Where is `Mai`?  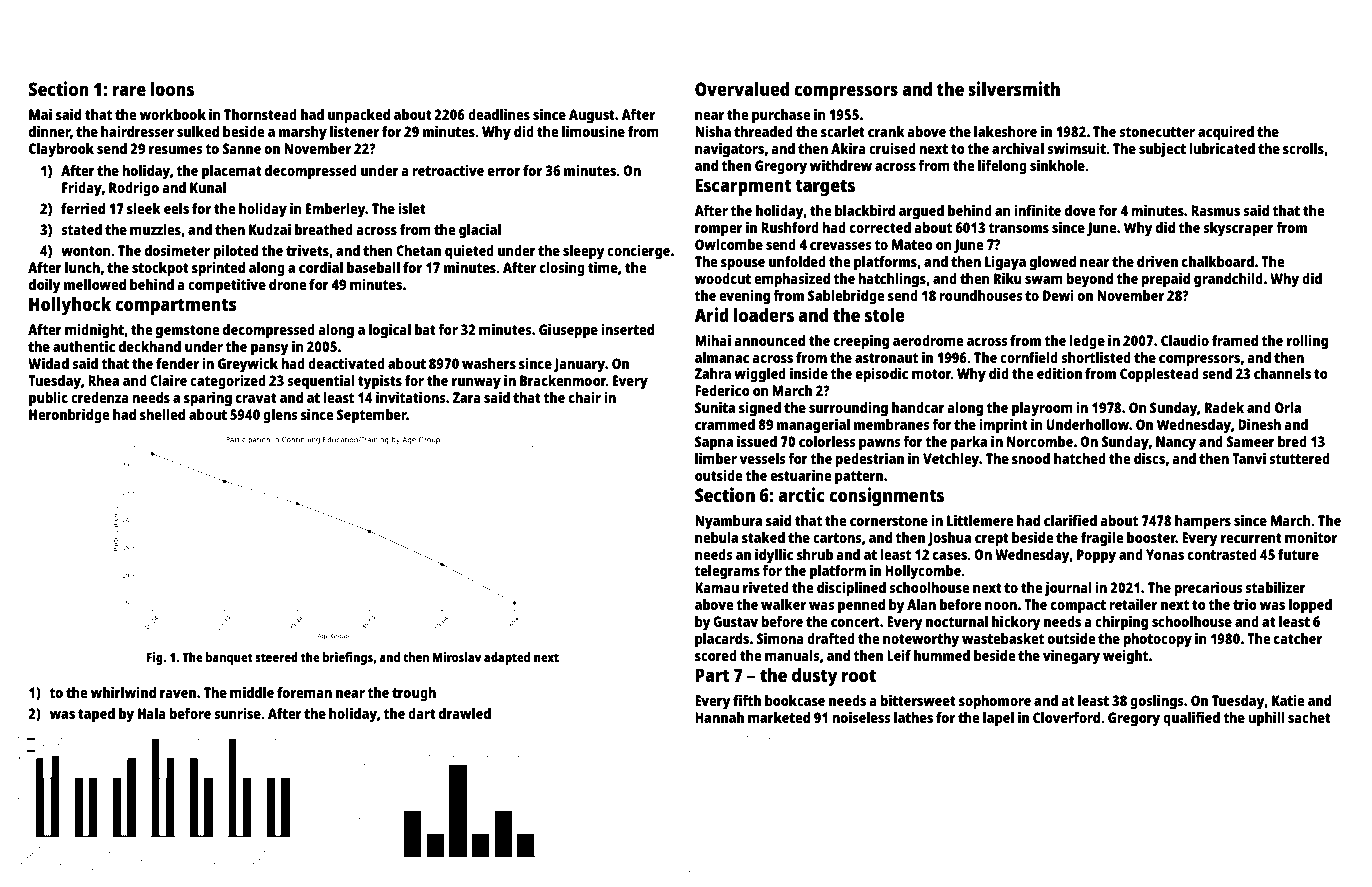 Mai is located at coordinates (40, 114).
